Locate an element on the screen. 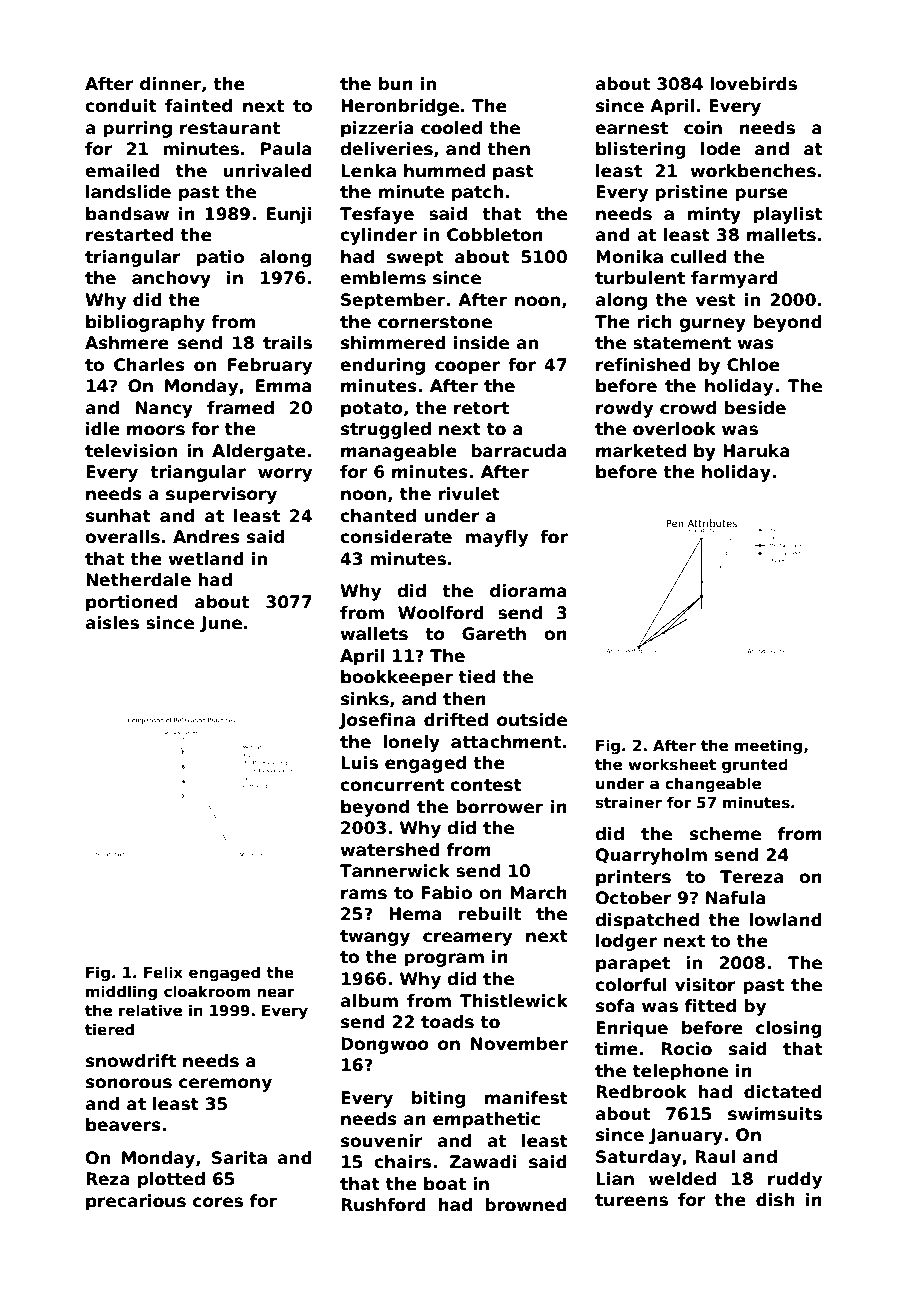  swimsuits is located at coordinates (775, 1114).
